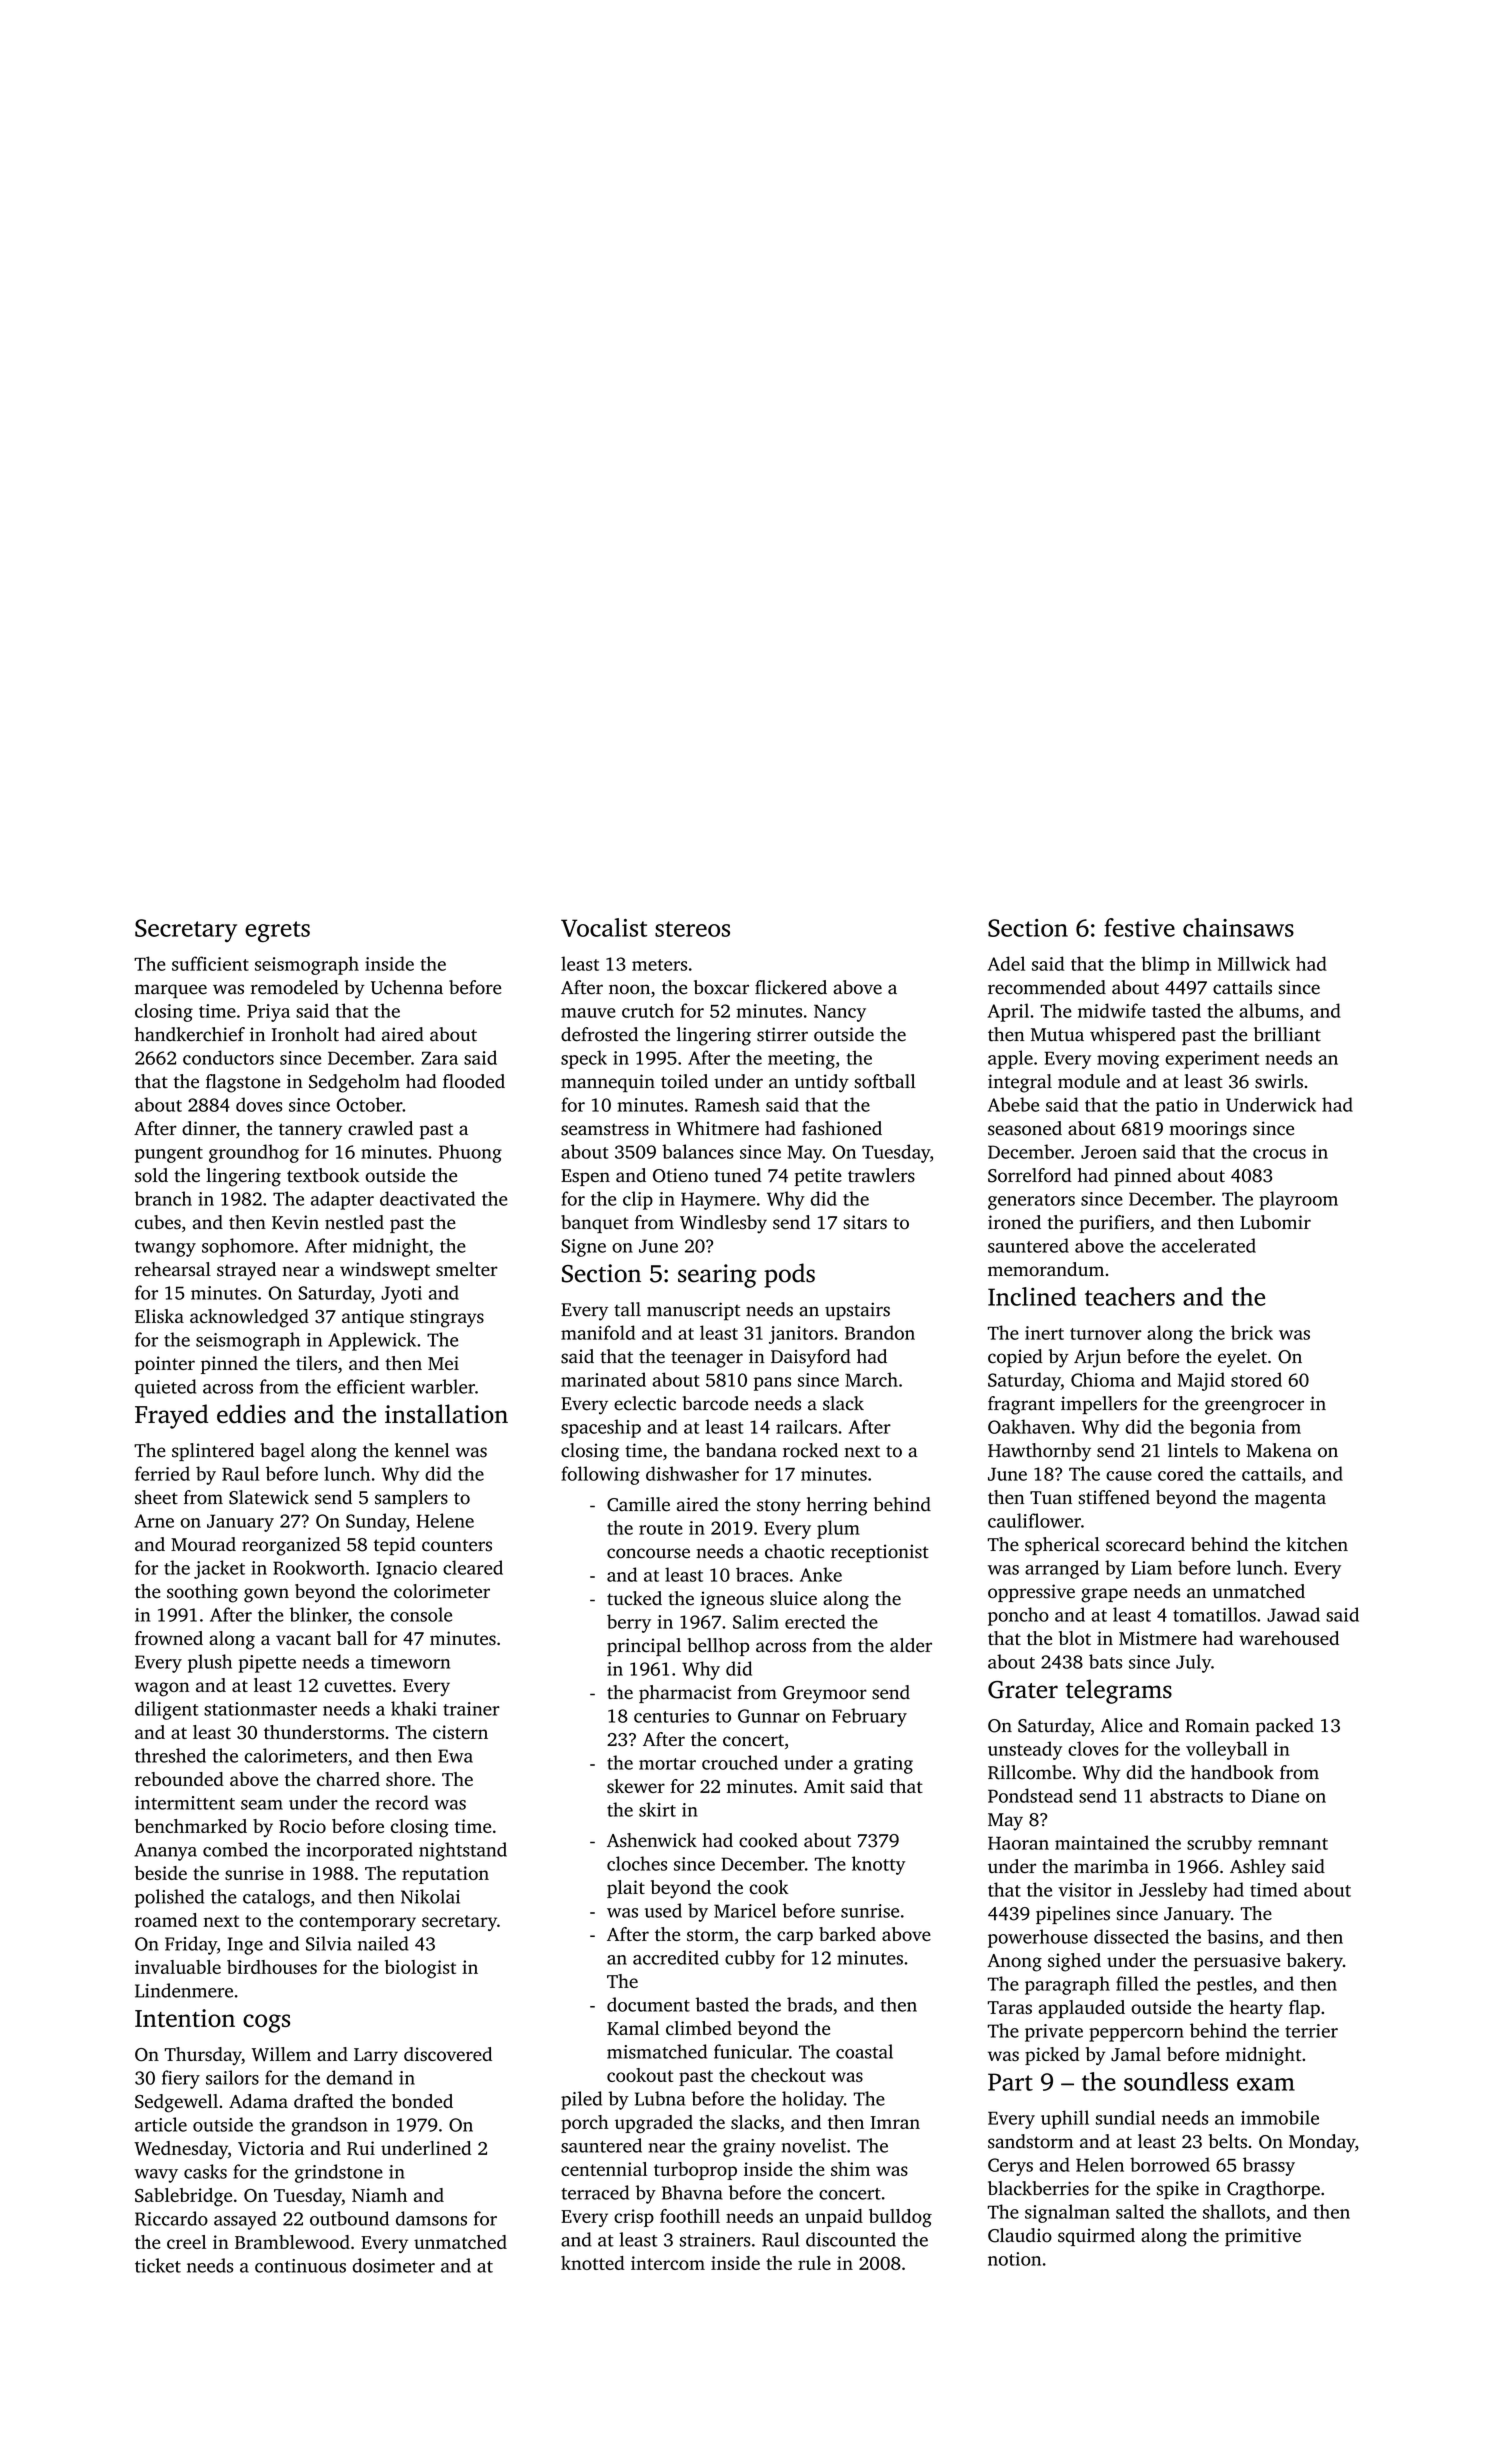  I want to click on barcode, so click(715, 1403).
